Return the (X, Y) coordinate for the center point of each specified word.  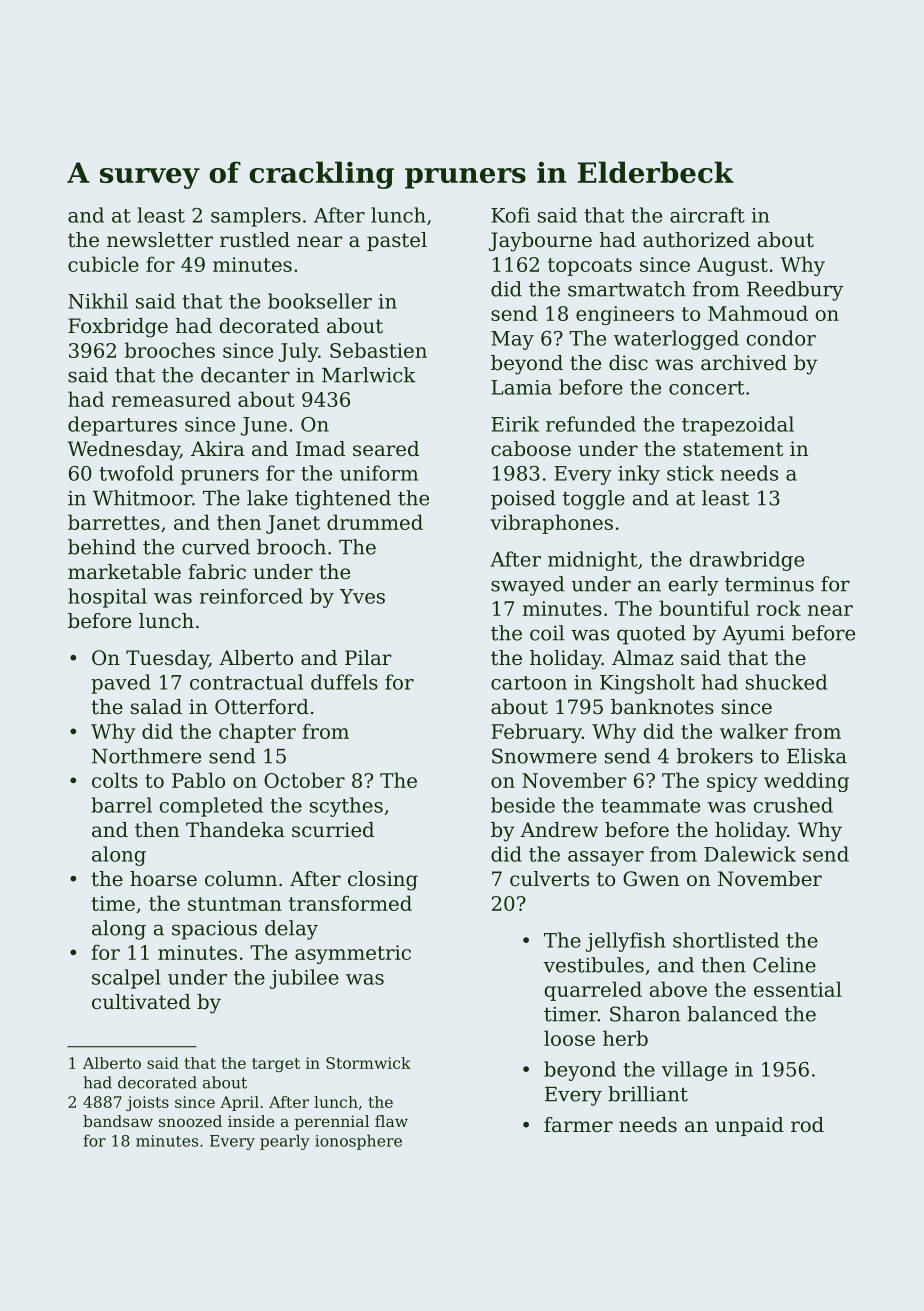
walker (754, 731)
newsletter (160, 240)
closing (383, 881)
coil (547, 633)
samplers (256, 217)
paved (121, 684)
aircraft (707, 215)
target (276, 1065)
